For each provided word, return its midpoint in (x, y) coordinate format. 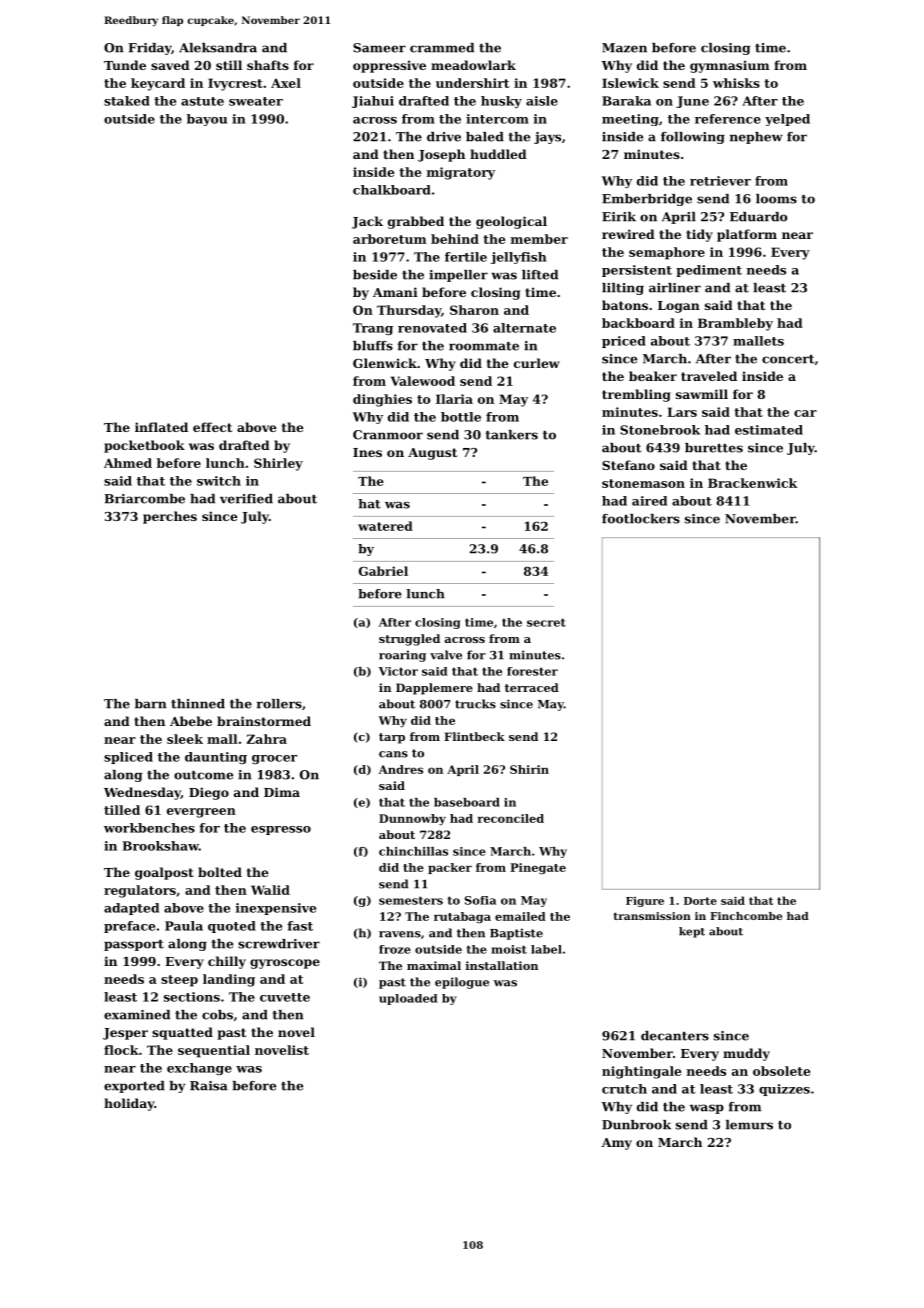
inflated (161, 427)
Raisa (208, 1086)
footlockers (641, 519)
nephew (756, 138)
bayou (207, 120)
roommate (484, 346)
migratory (461, 173)
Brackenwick (752, 483)
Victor (398, 671)
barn (150, 704)
